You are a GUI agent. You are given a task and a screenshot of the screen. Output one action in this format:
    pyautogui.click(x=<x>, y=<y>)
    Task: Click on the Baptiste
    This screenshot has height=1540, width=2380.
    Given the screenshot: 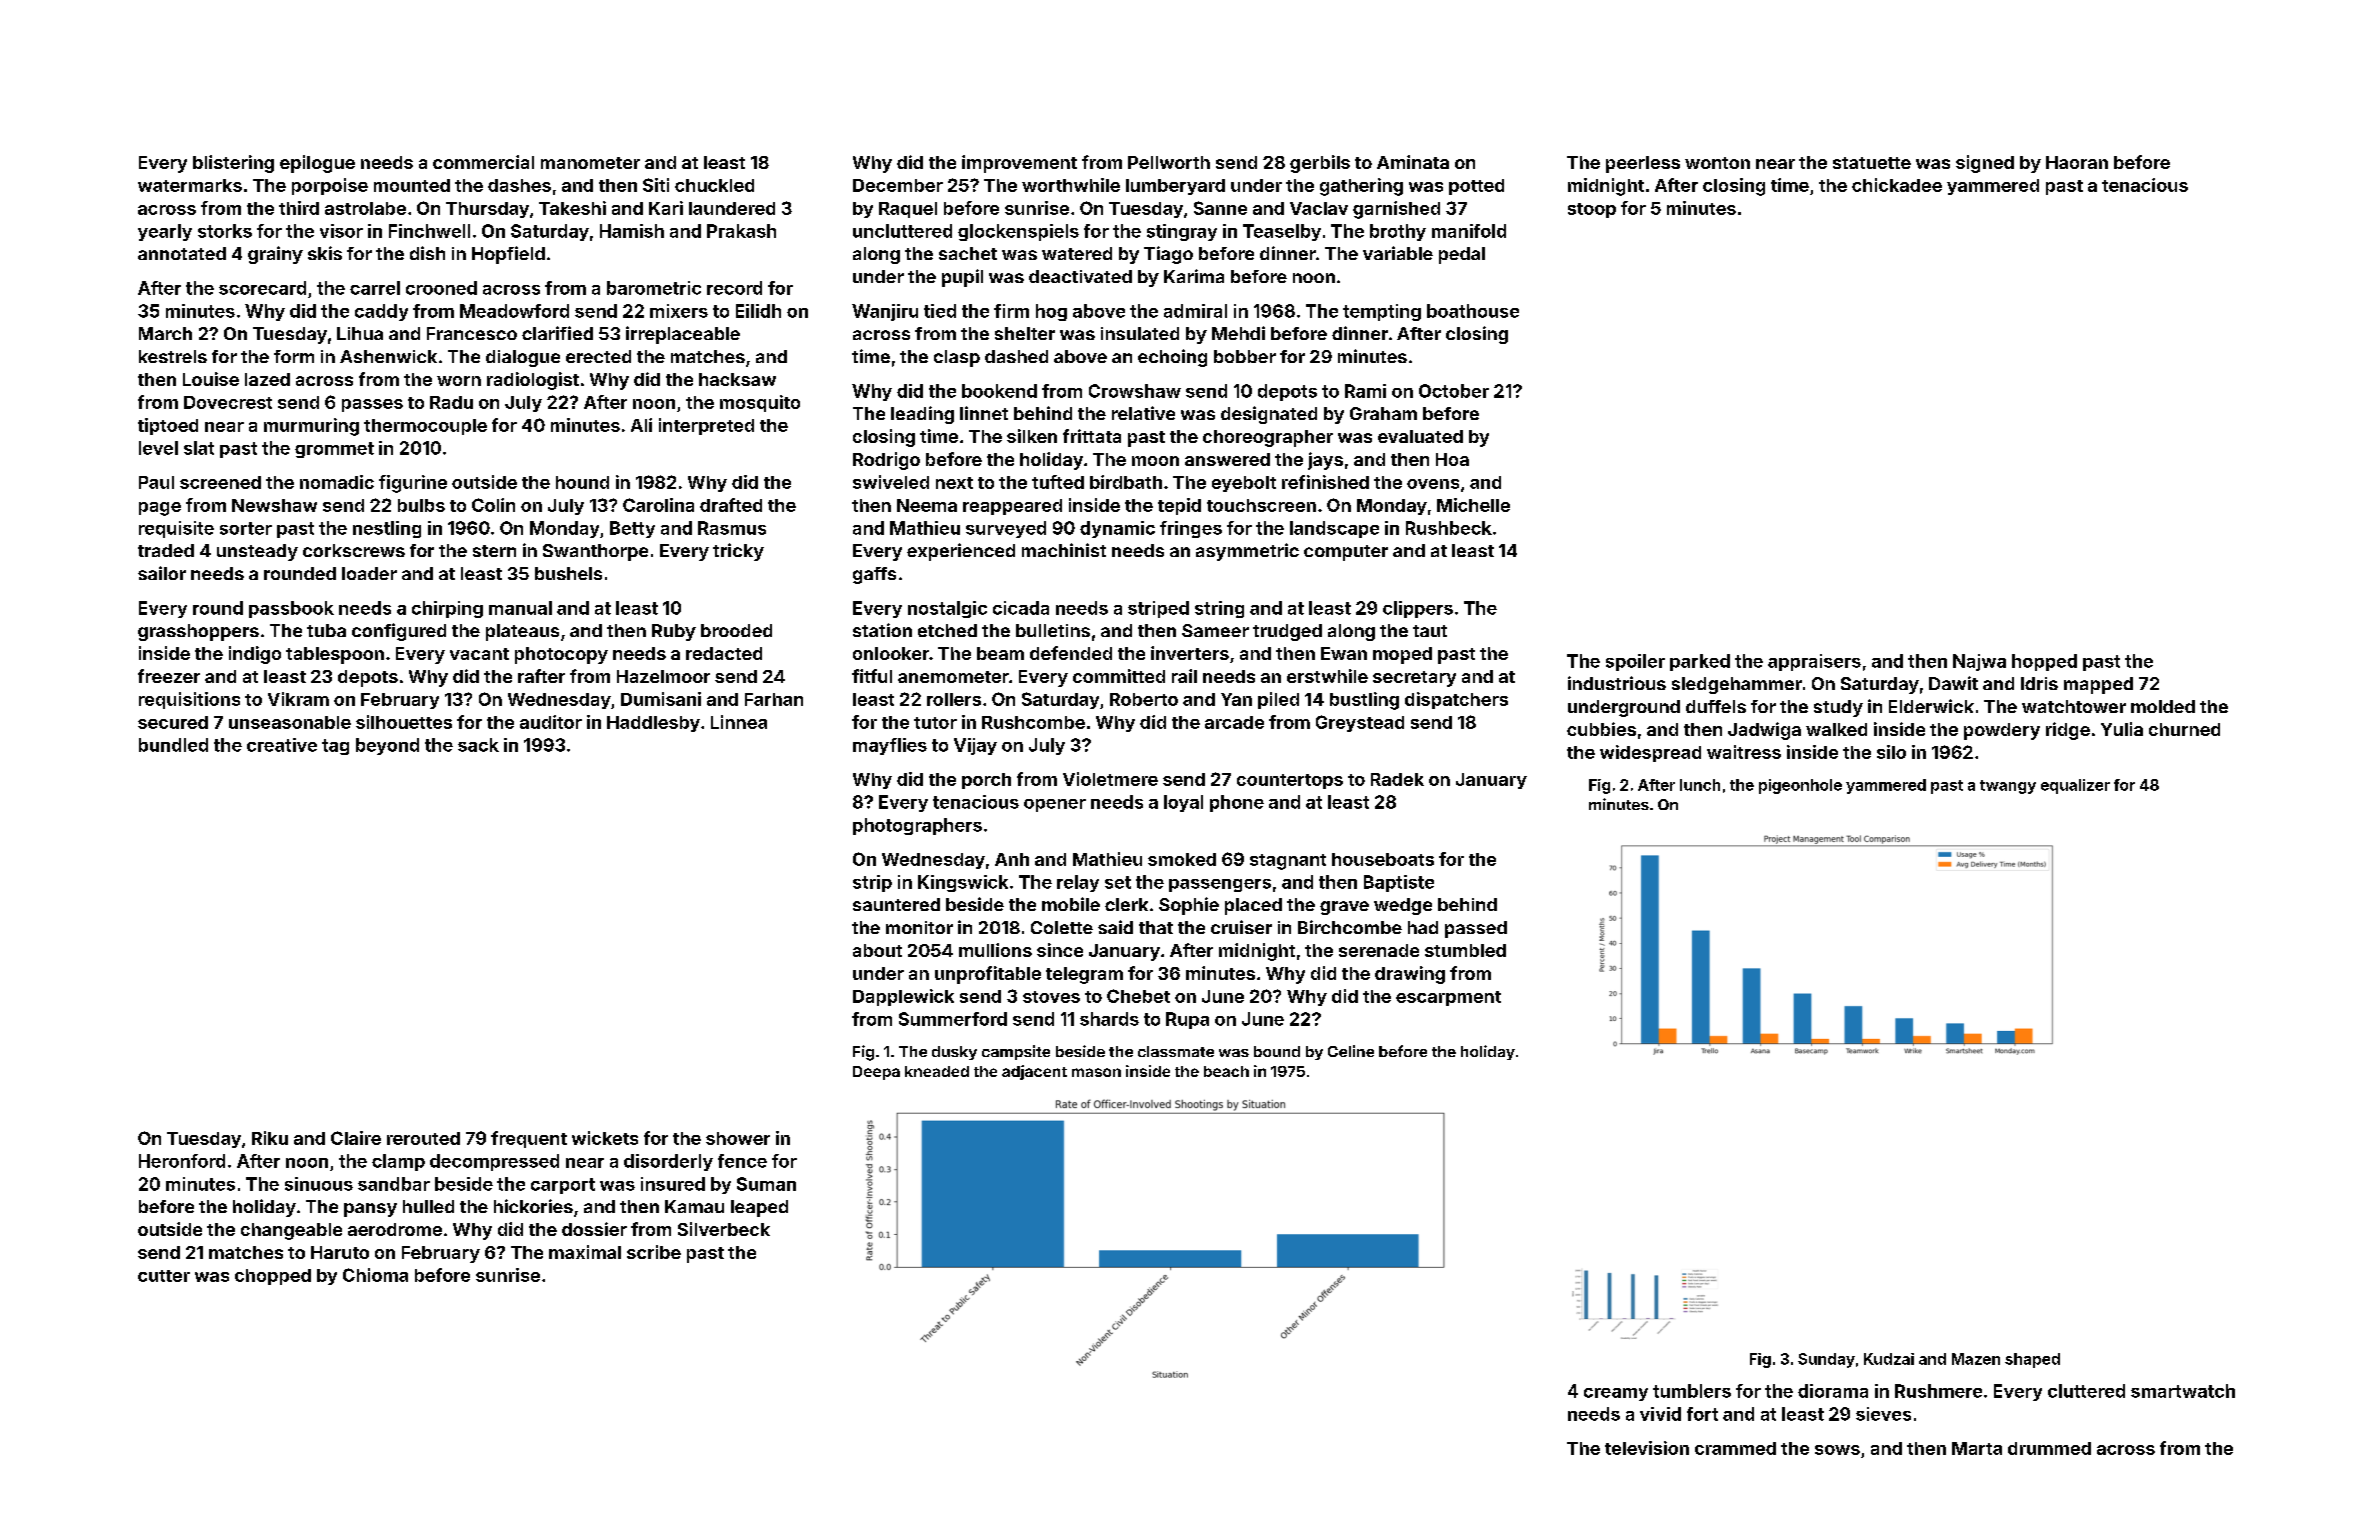 What is the action you would take?
    pyautogui.click(x=1399, y=883)
